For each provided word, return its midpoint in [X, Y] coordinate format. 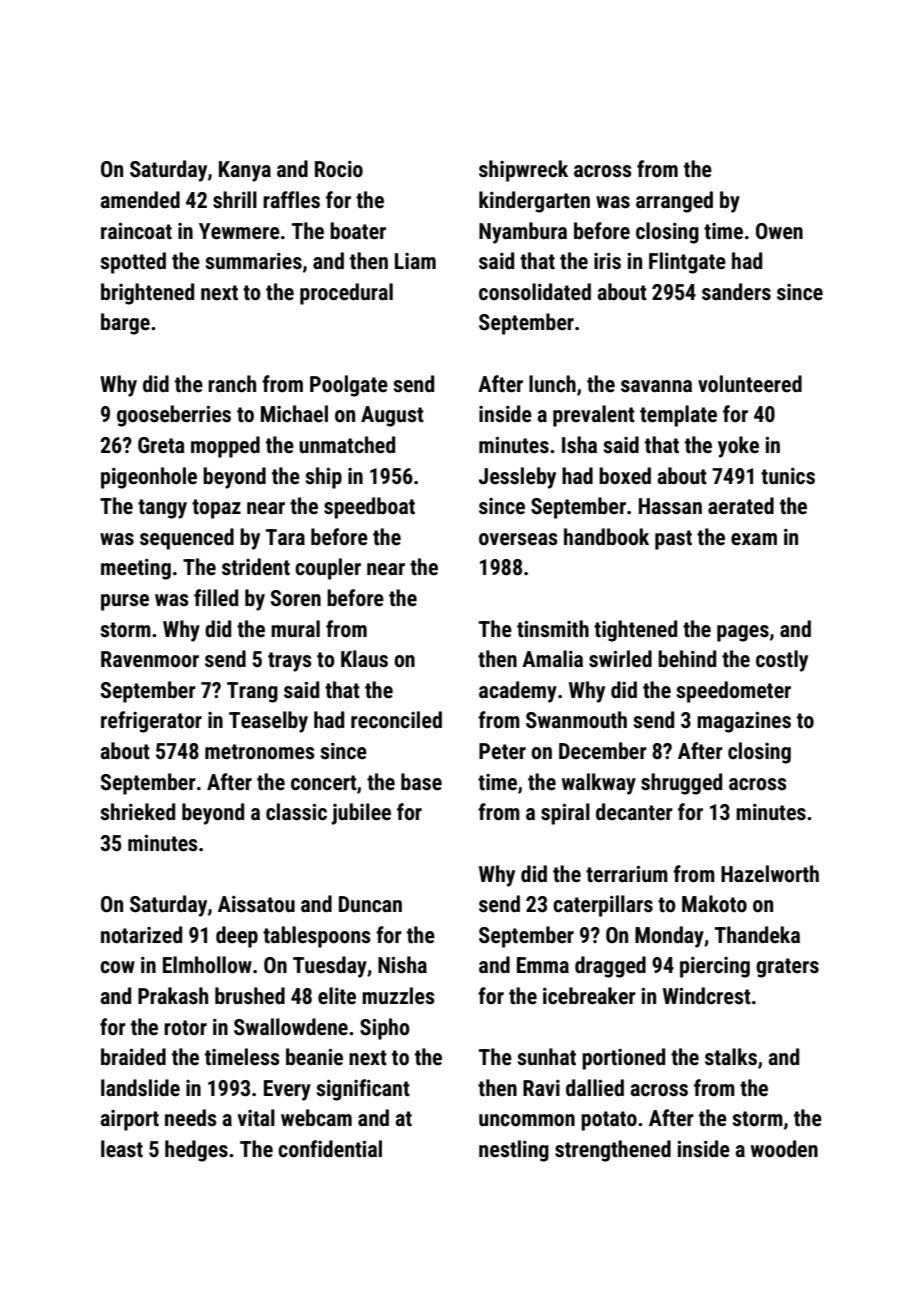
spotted [133, 263]
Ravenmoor [150, 659]
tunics [788, 476]
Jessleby [517, 478]
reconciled [396, 720]
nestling [514, 1151]
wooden [784, 1149]
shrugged [681, 784]
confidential [330, 1149]
